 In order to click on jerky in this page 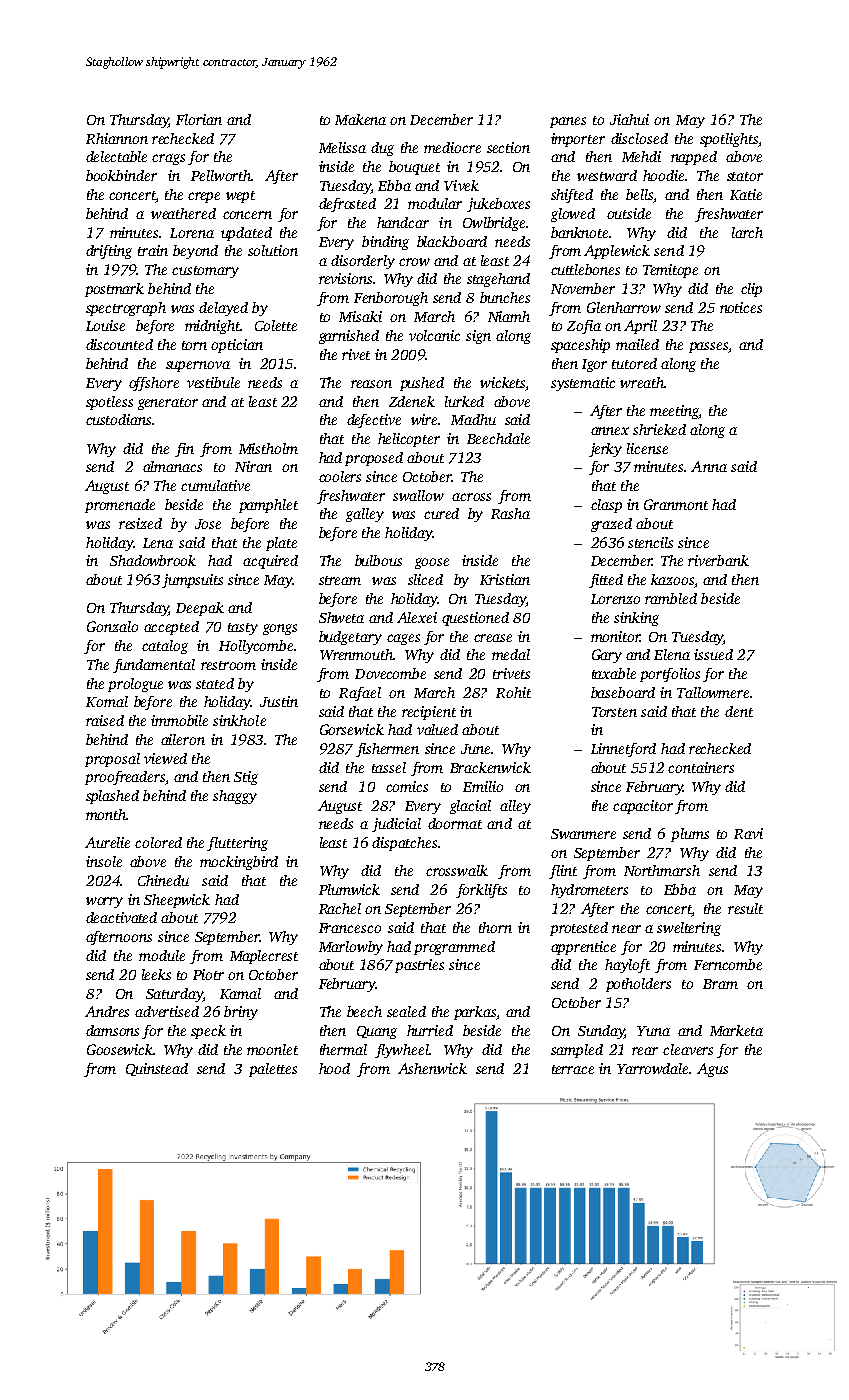, I will do `click(605, 450)`.
